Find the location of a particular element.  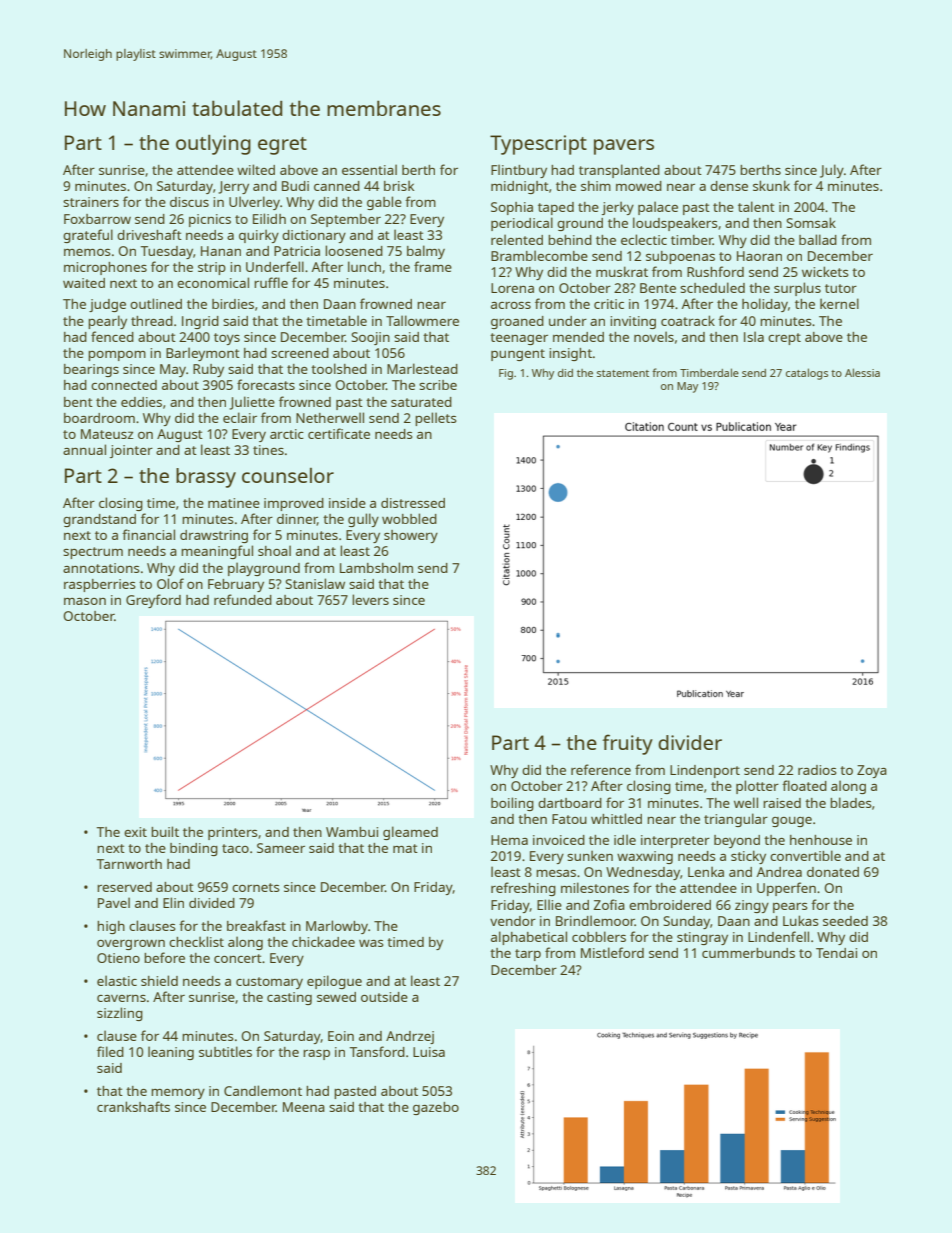

balmy is located at coordinates (426, 252).
